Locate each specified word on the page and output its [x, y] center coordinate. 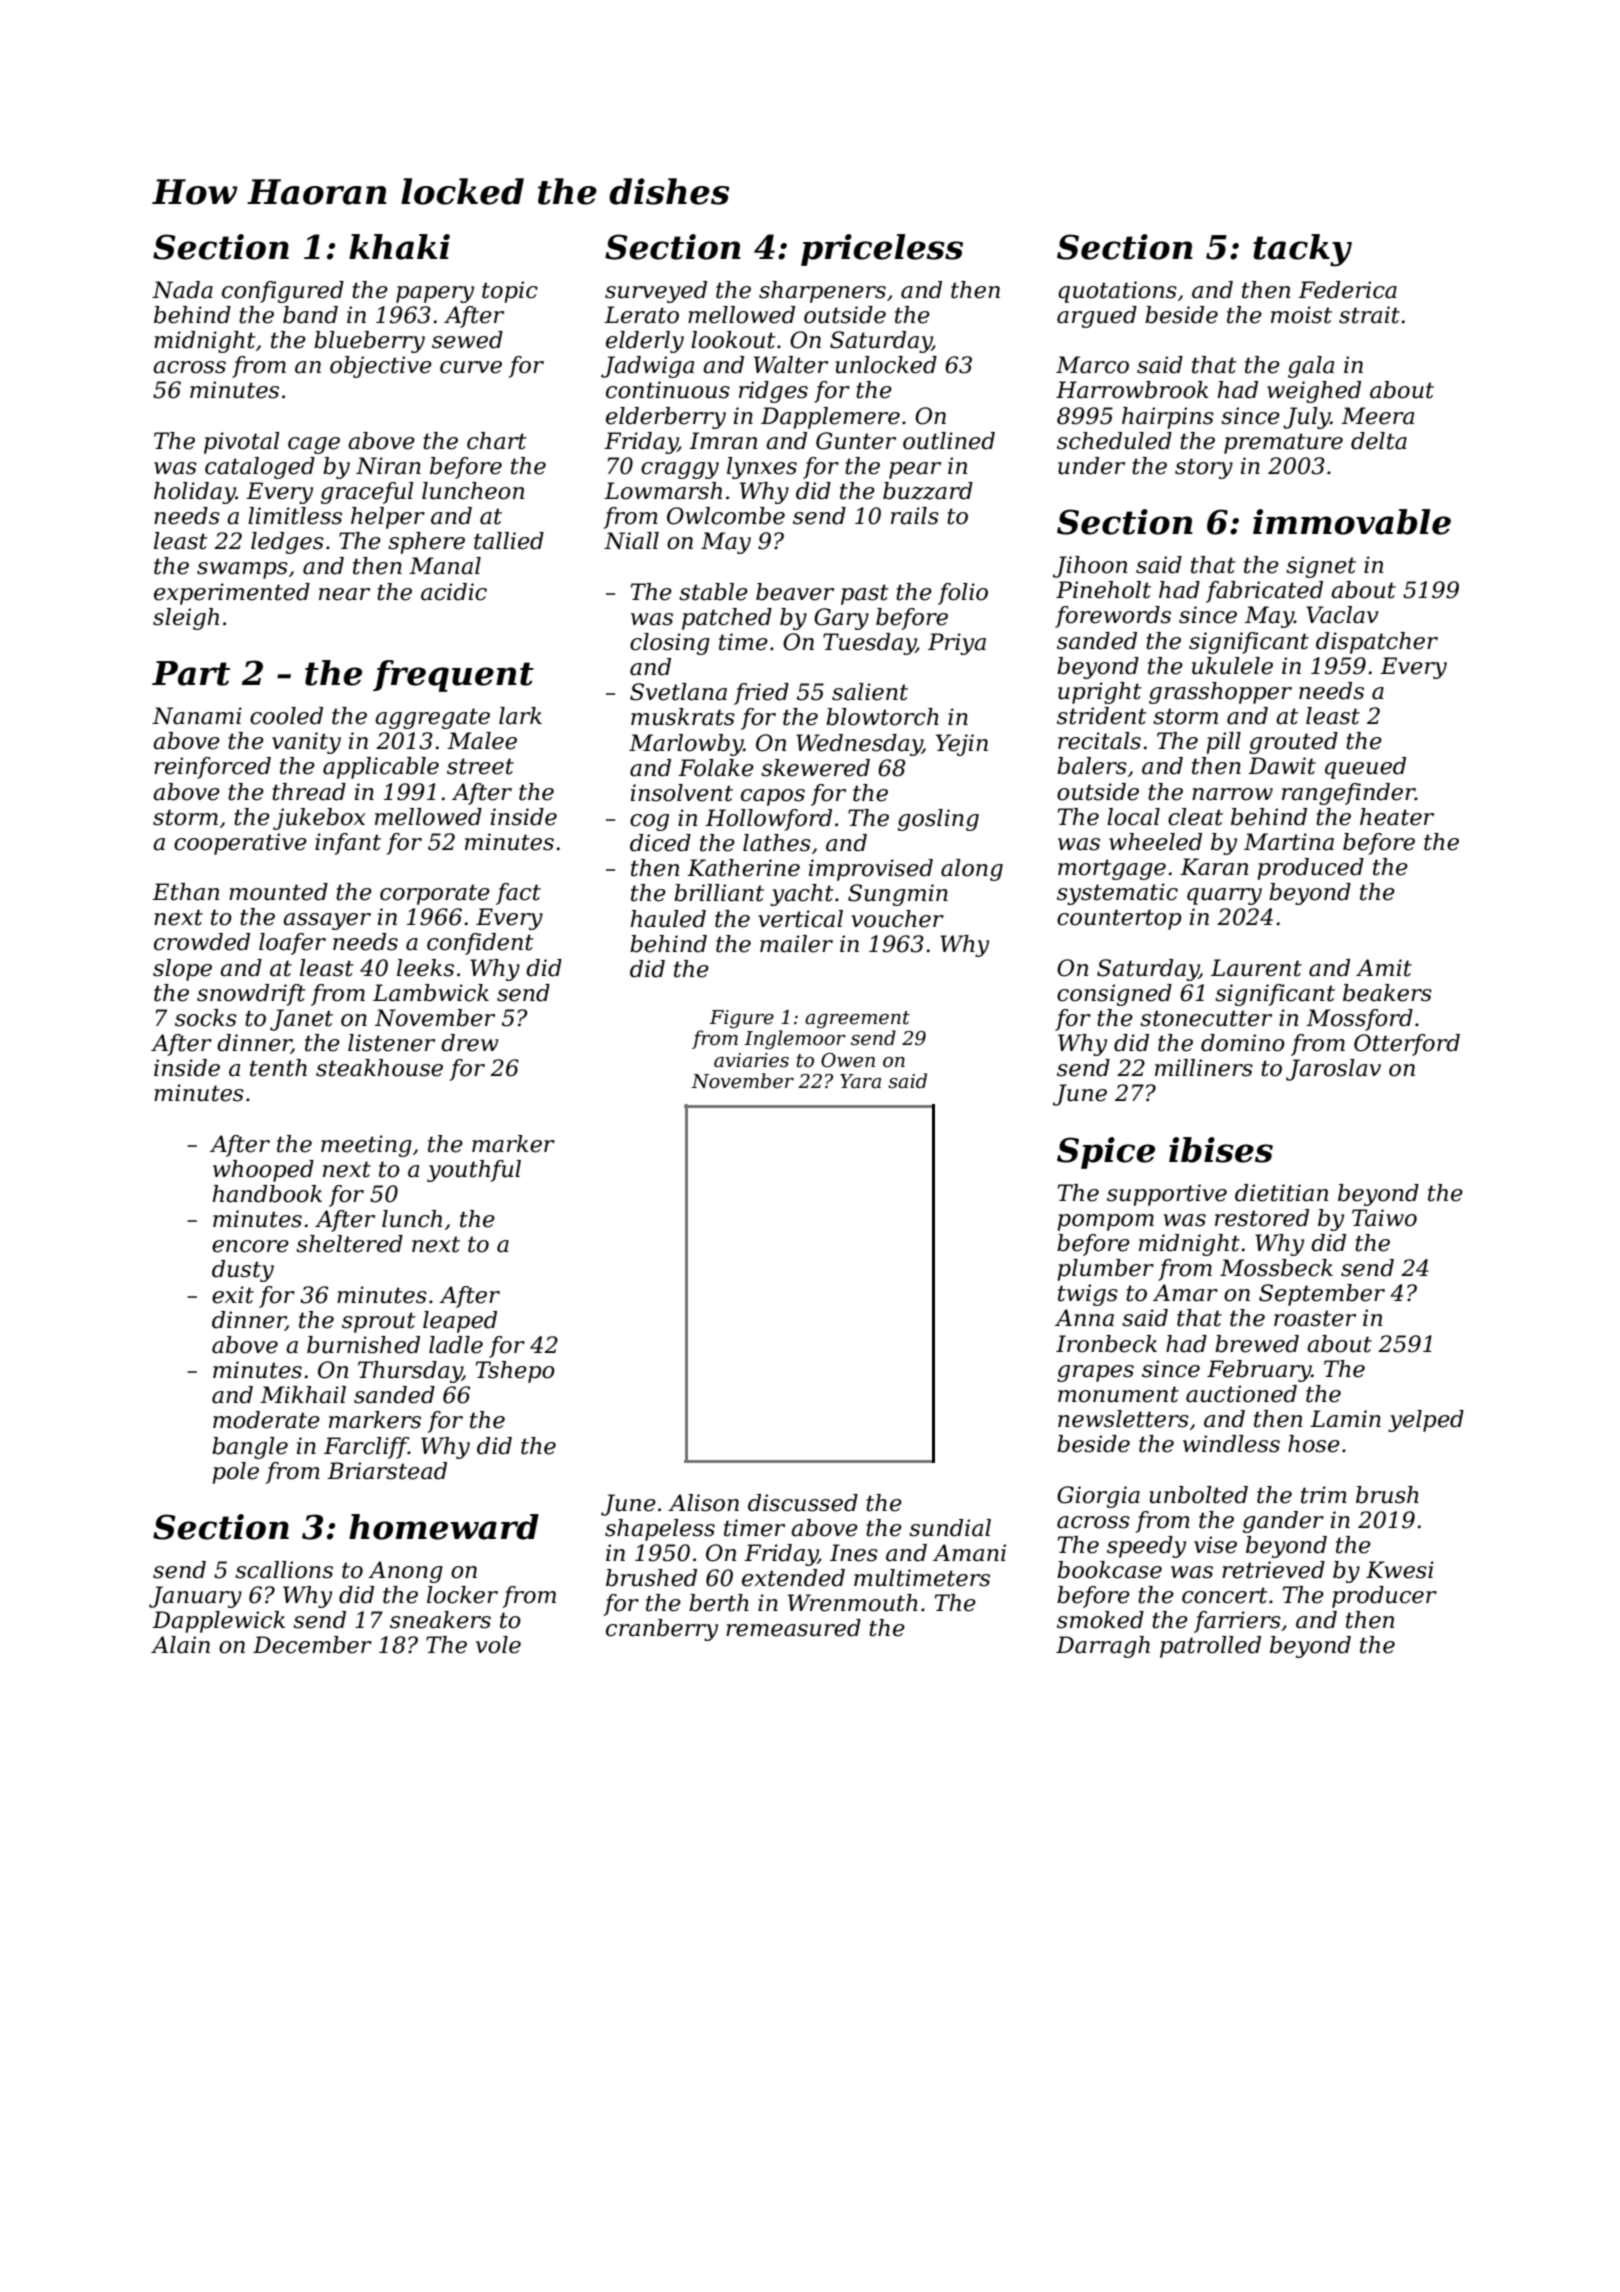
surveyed [656, 292]
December [312, 1645]
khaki [399, 247]
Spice [1106, 1153]
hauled [668, 919]
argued [1097, 317]
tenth [278, 1068]
